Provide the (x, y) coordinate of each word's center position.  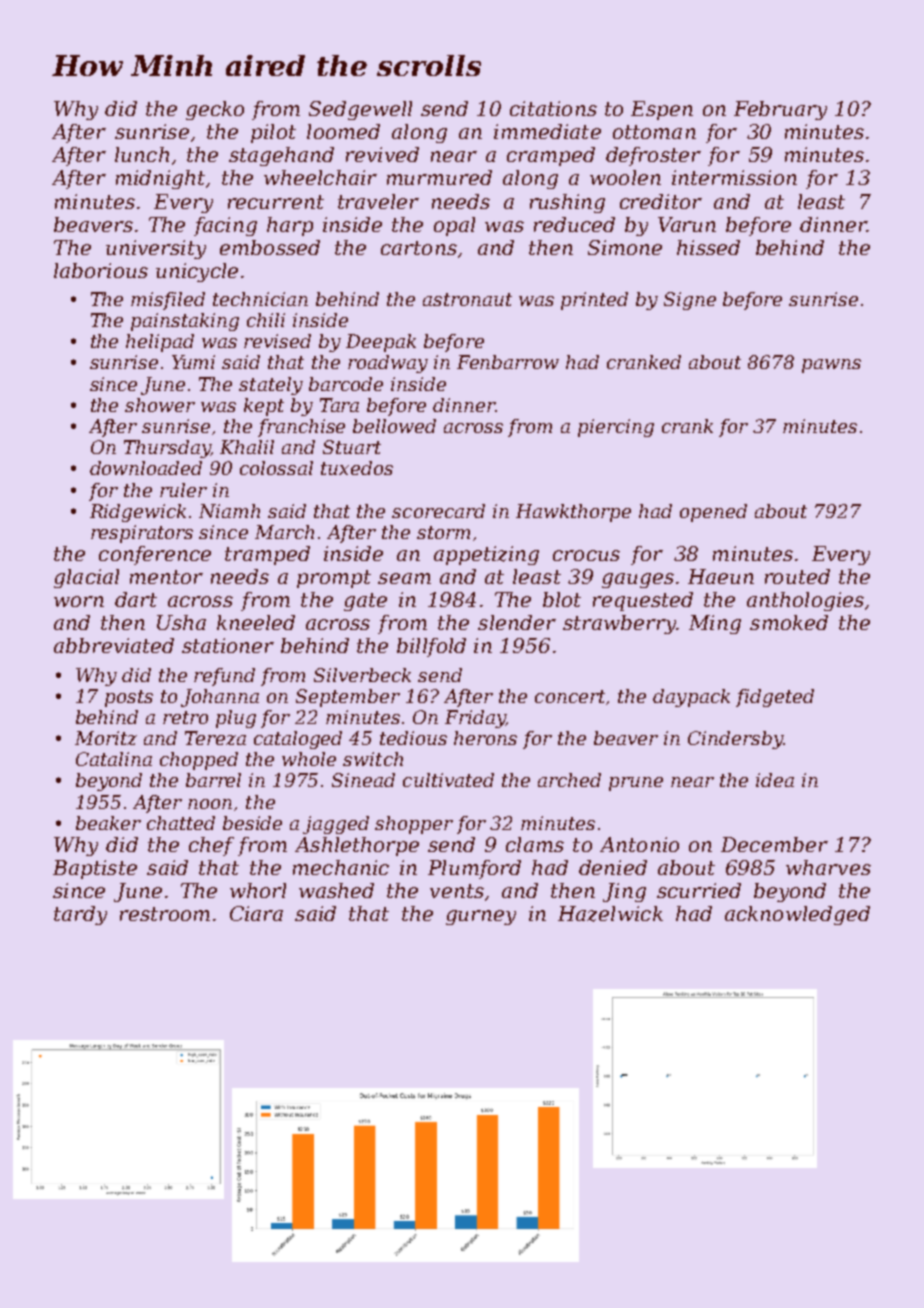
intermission (734, 177)
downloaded (146, 468)
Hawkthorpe (573, 513)
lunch (142, 154)
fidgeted (775, 698)
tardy (80, 915)
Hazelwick (610, 914)
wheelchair (320, 177)
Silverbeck (362, 675)
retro (185, 717)
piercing (616, 428)
